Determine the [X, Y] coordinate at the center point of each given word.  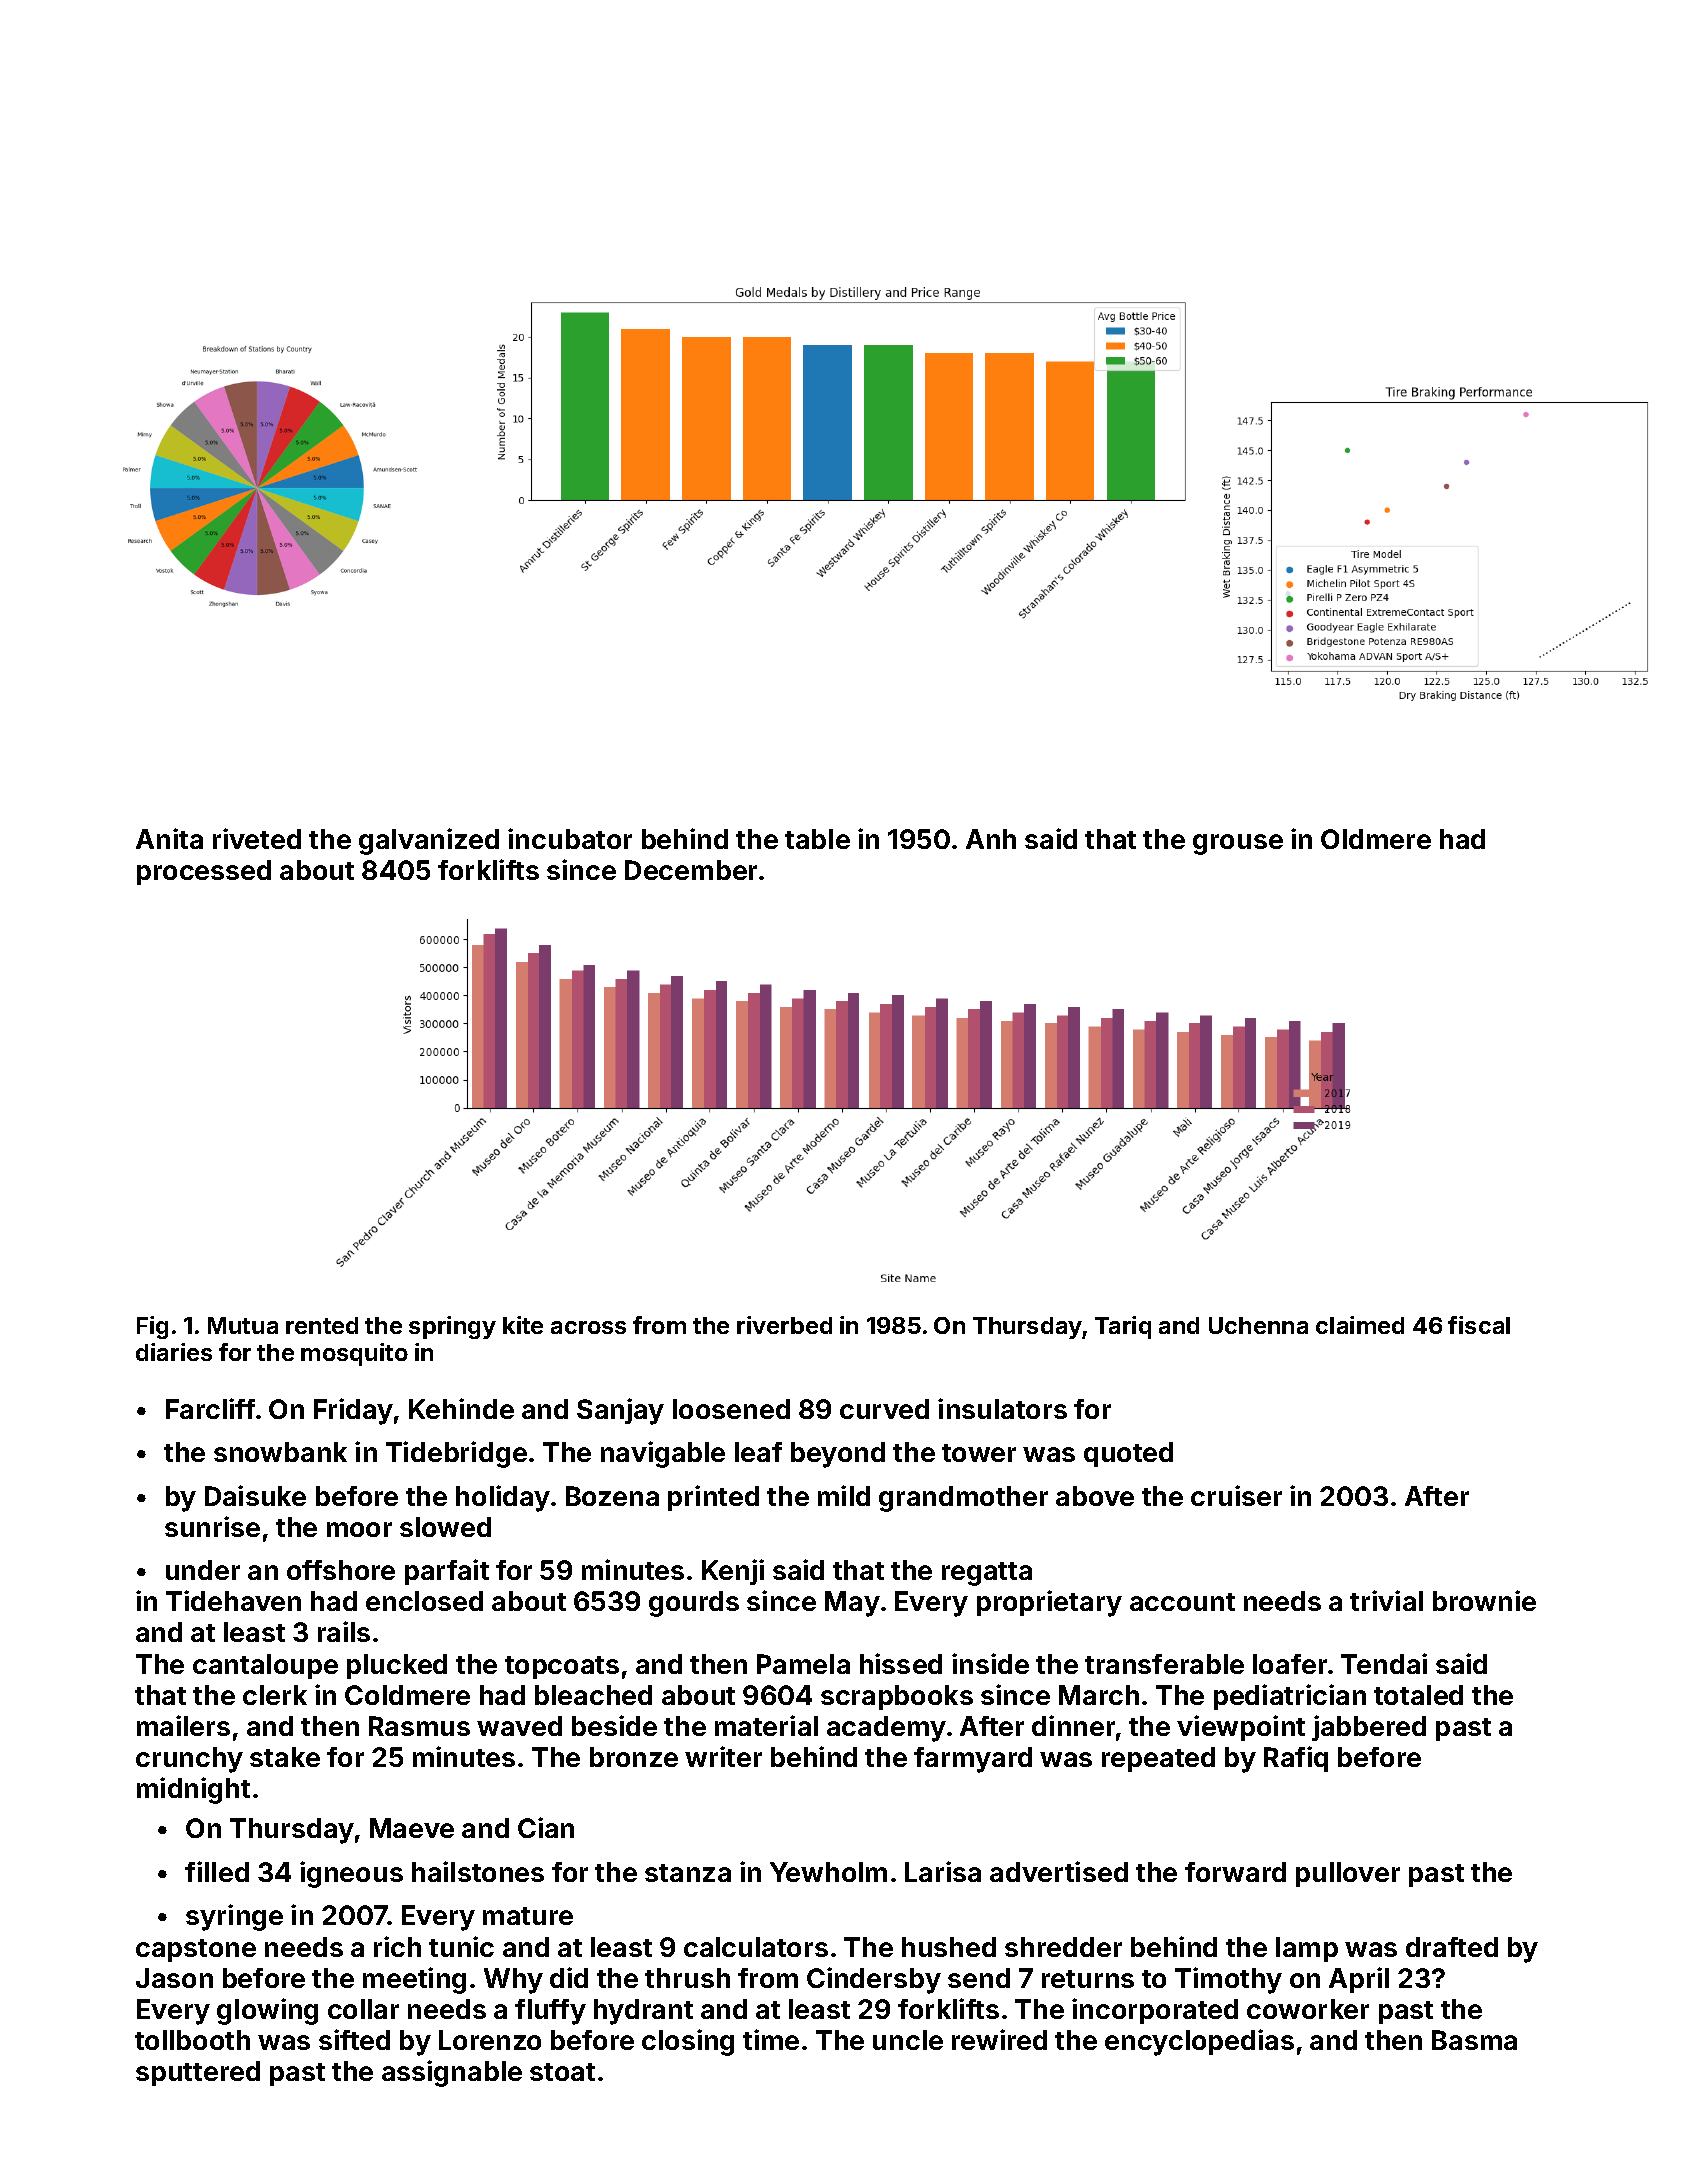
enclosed [424, 1601]
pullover [1348, 1874]
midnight [193, 1790]
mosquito [354, 1354]
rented [322, 1325]
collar [363, 2009]
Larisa [943, 1871]
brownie [1484, 1600]
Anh [991, 839]
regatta [987, 1574]
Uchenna [1258, 1325]
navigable [663, 1454]
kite [523, 1325]
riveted [257, 838]
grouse [1238, 844]
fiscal [1479, 1325]
